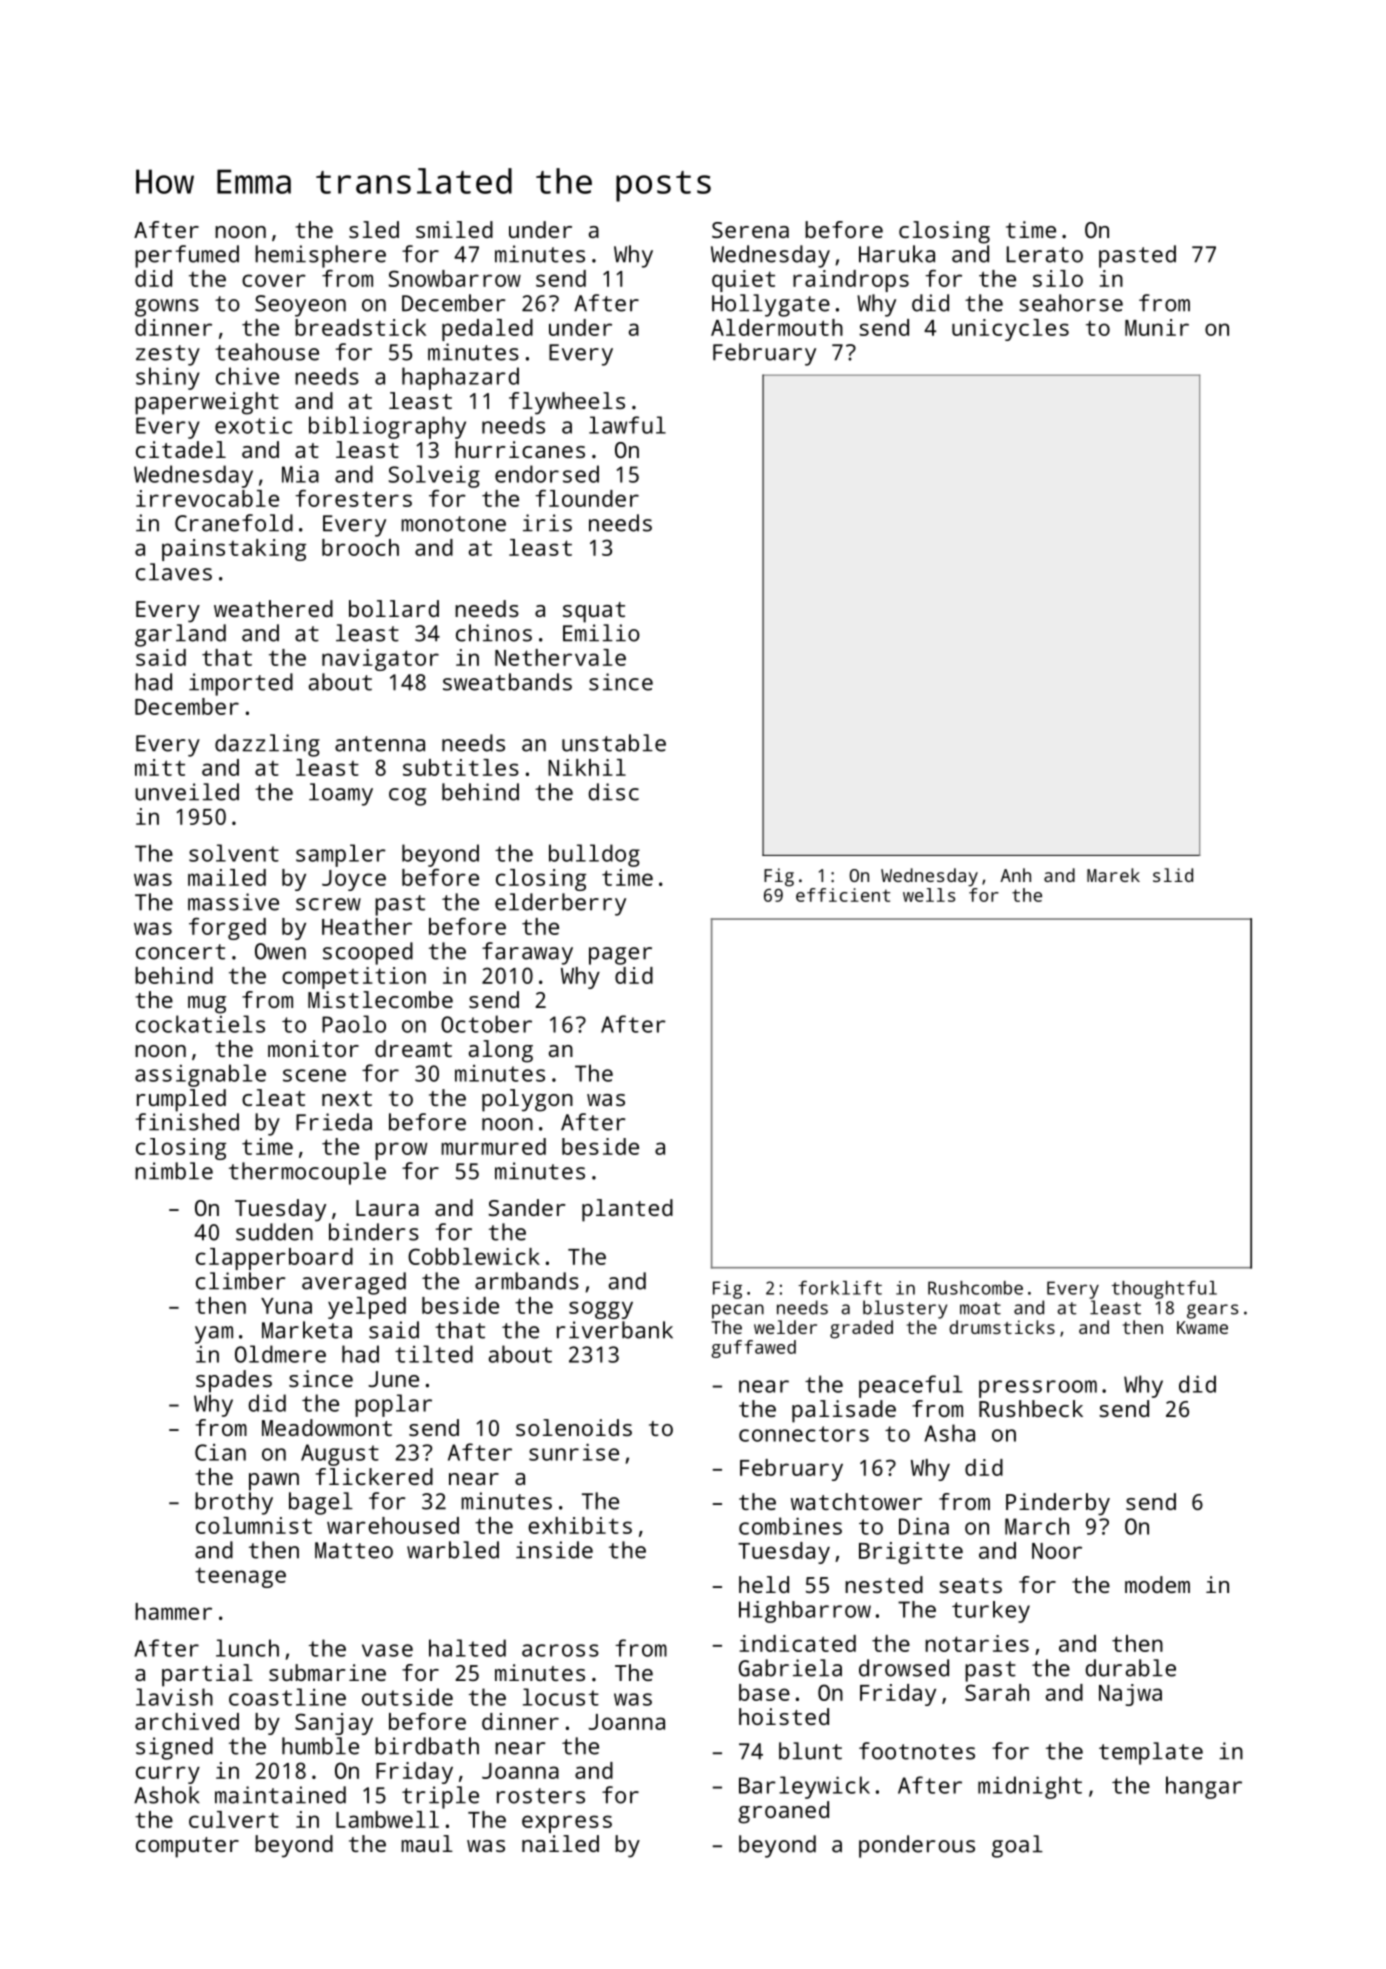  What do you see at coordinates (187, 256) in the document?
I see `perfumed` at bounding box center [187, 256].
